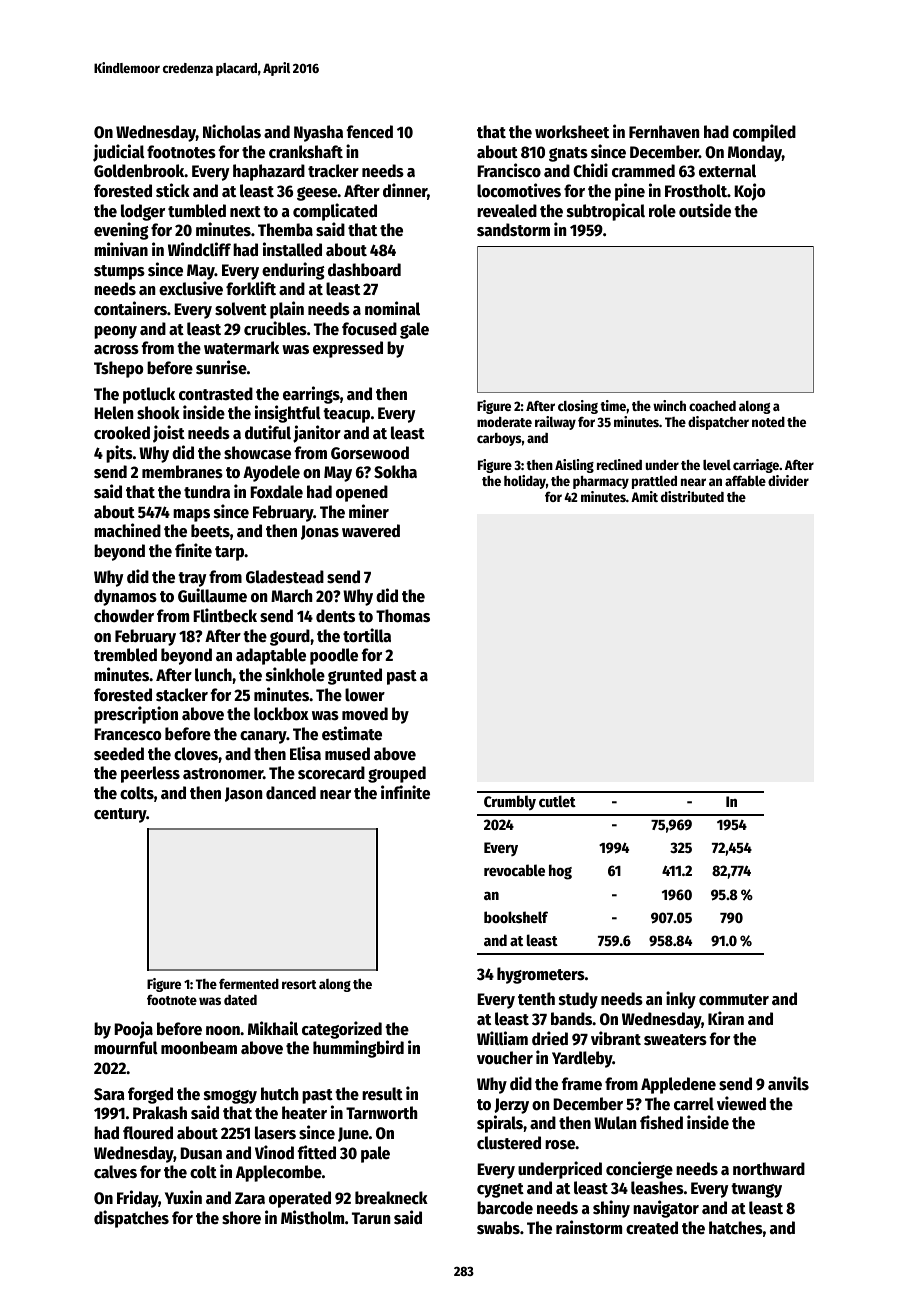 The width and height of the image is (908, 1316). I want to click on hog, so click(560, 872).
